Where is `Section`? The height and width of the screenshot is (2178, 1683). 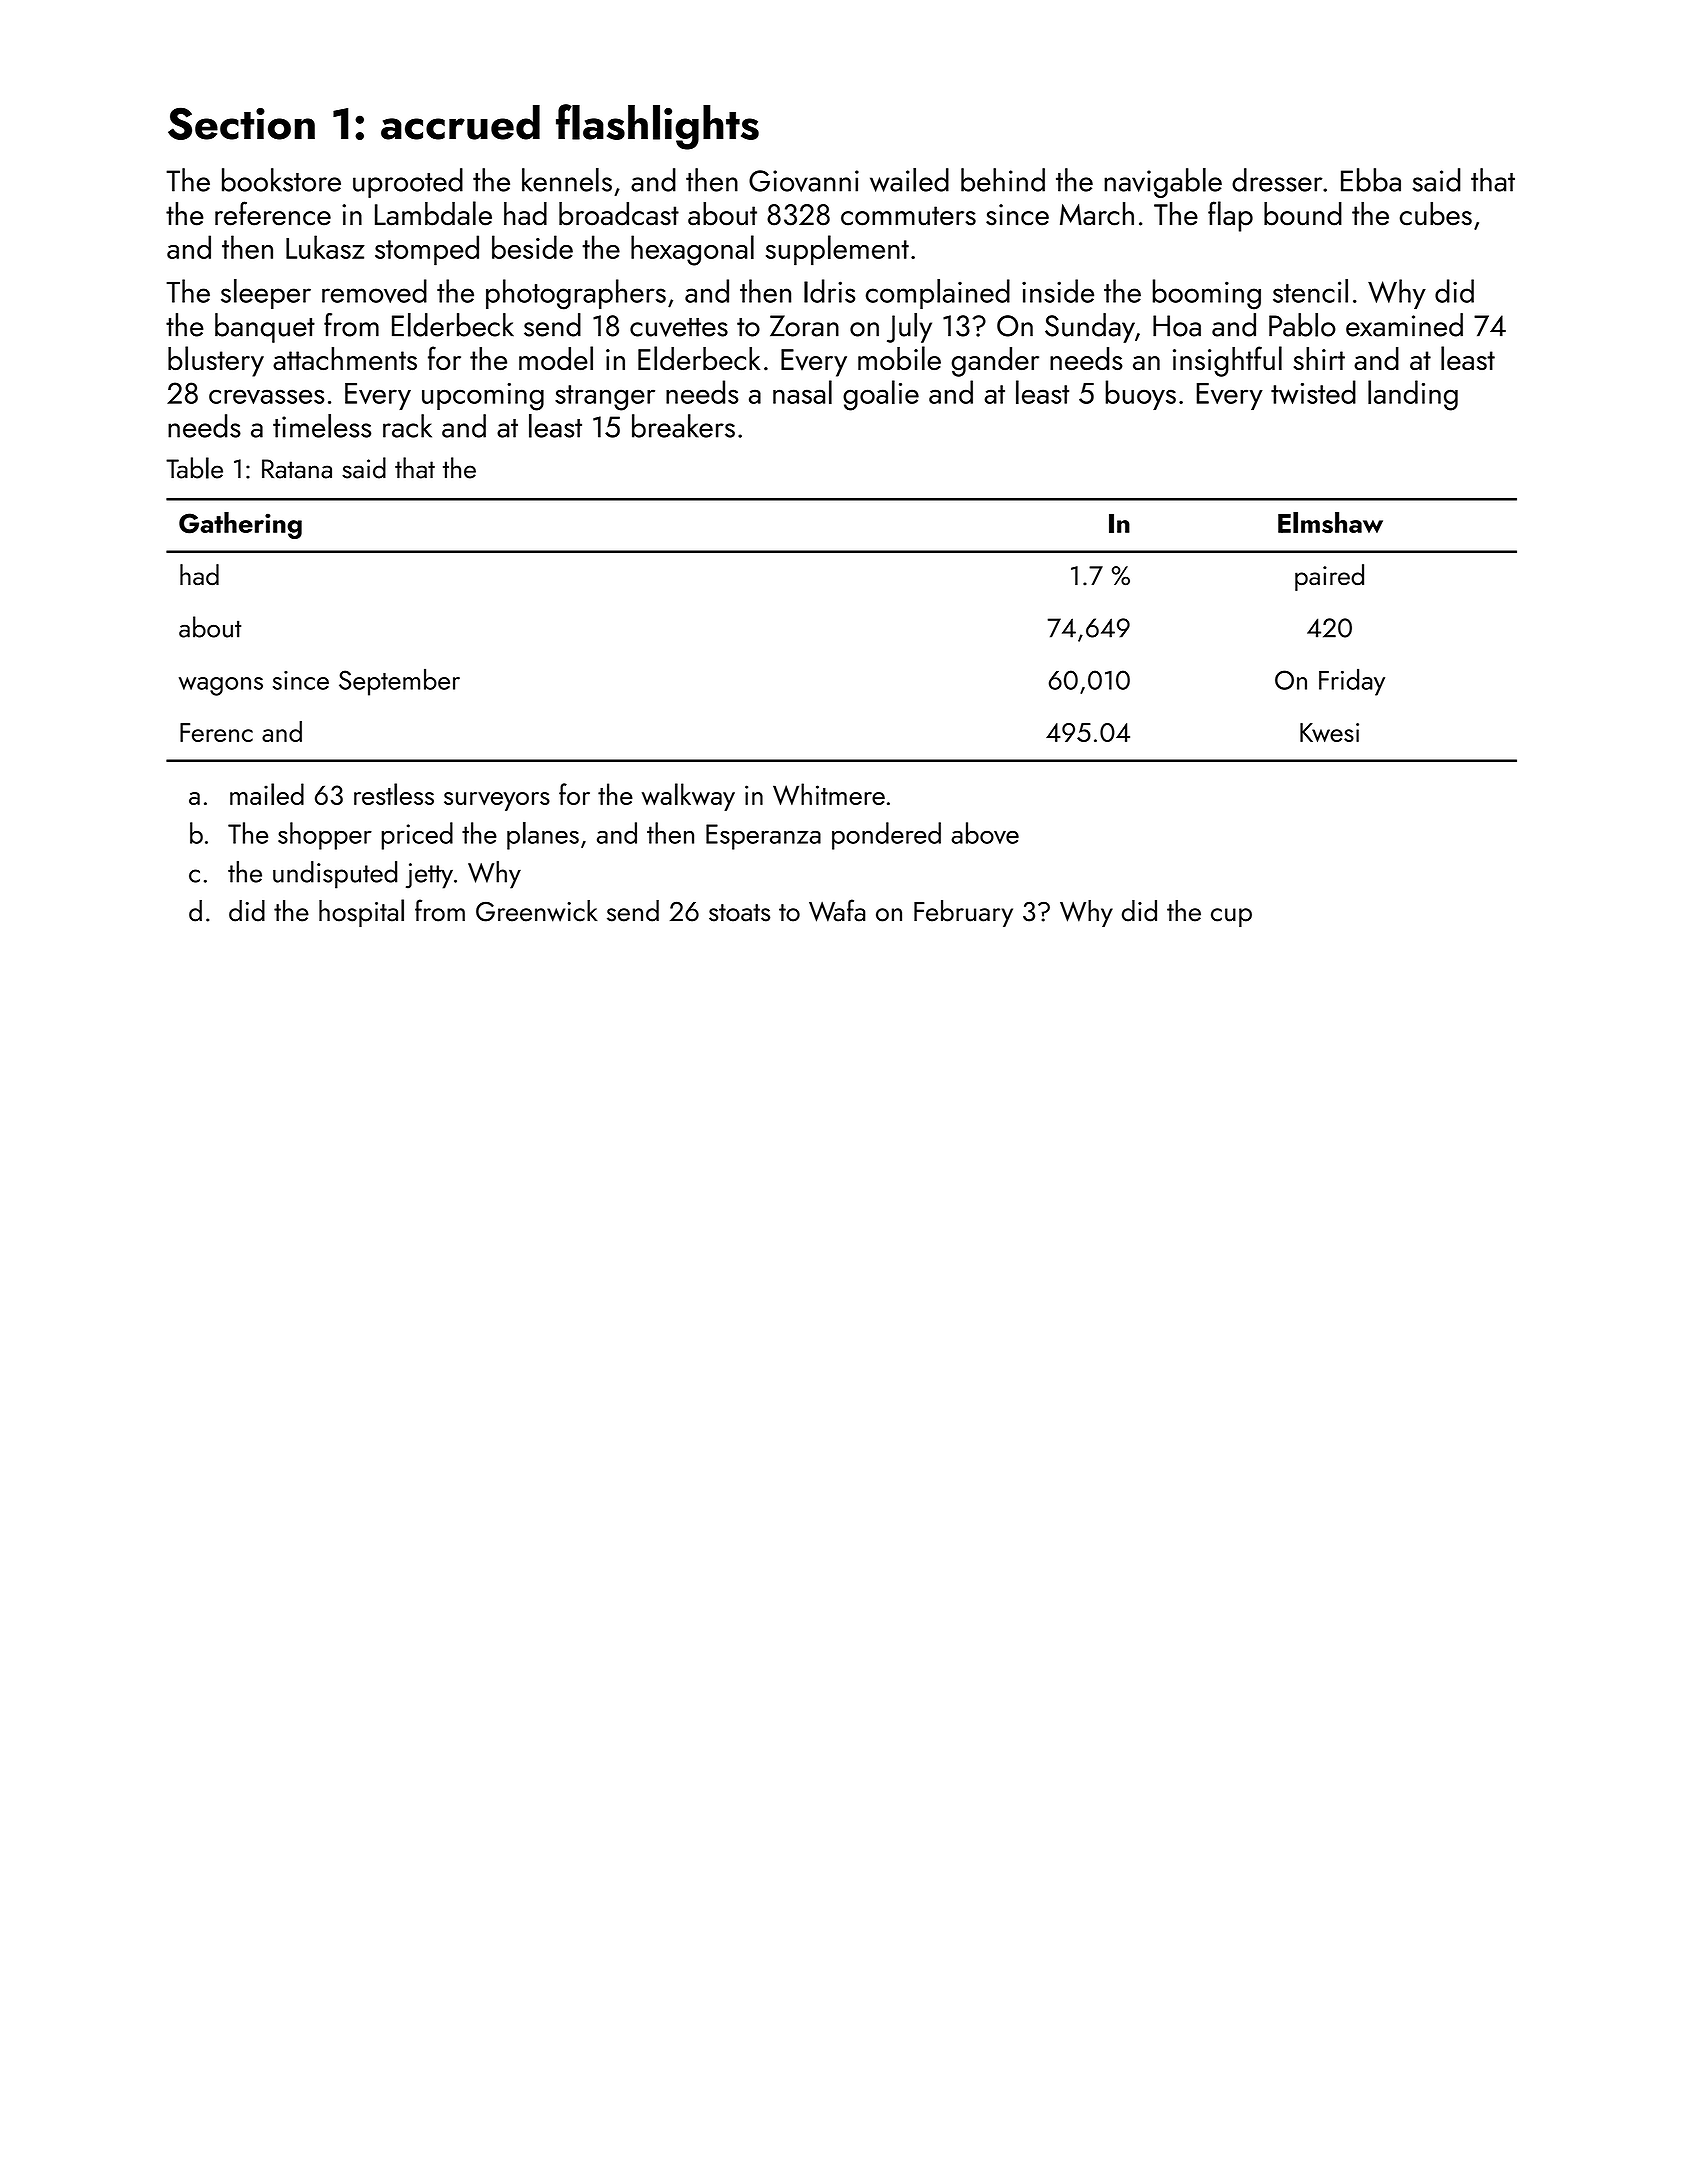
Section is located at coordinates (241, 123).
